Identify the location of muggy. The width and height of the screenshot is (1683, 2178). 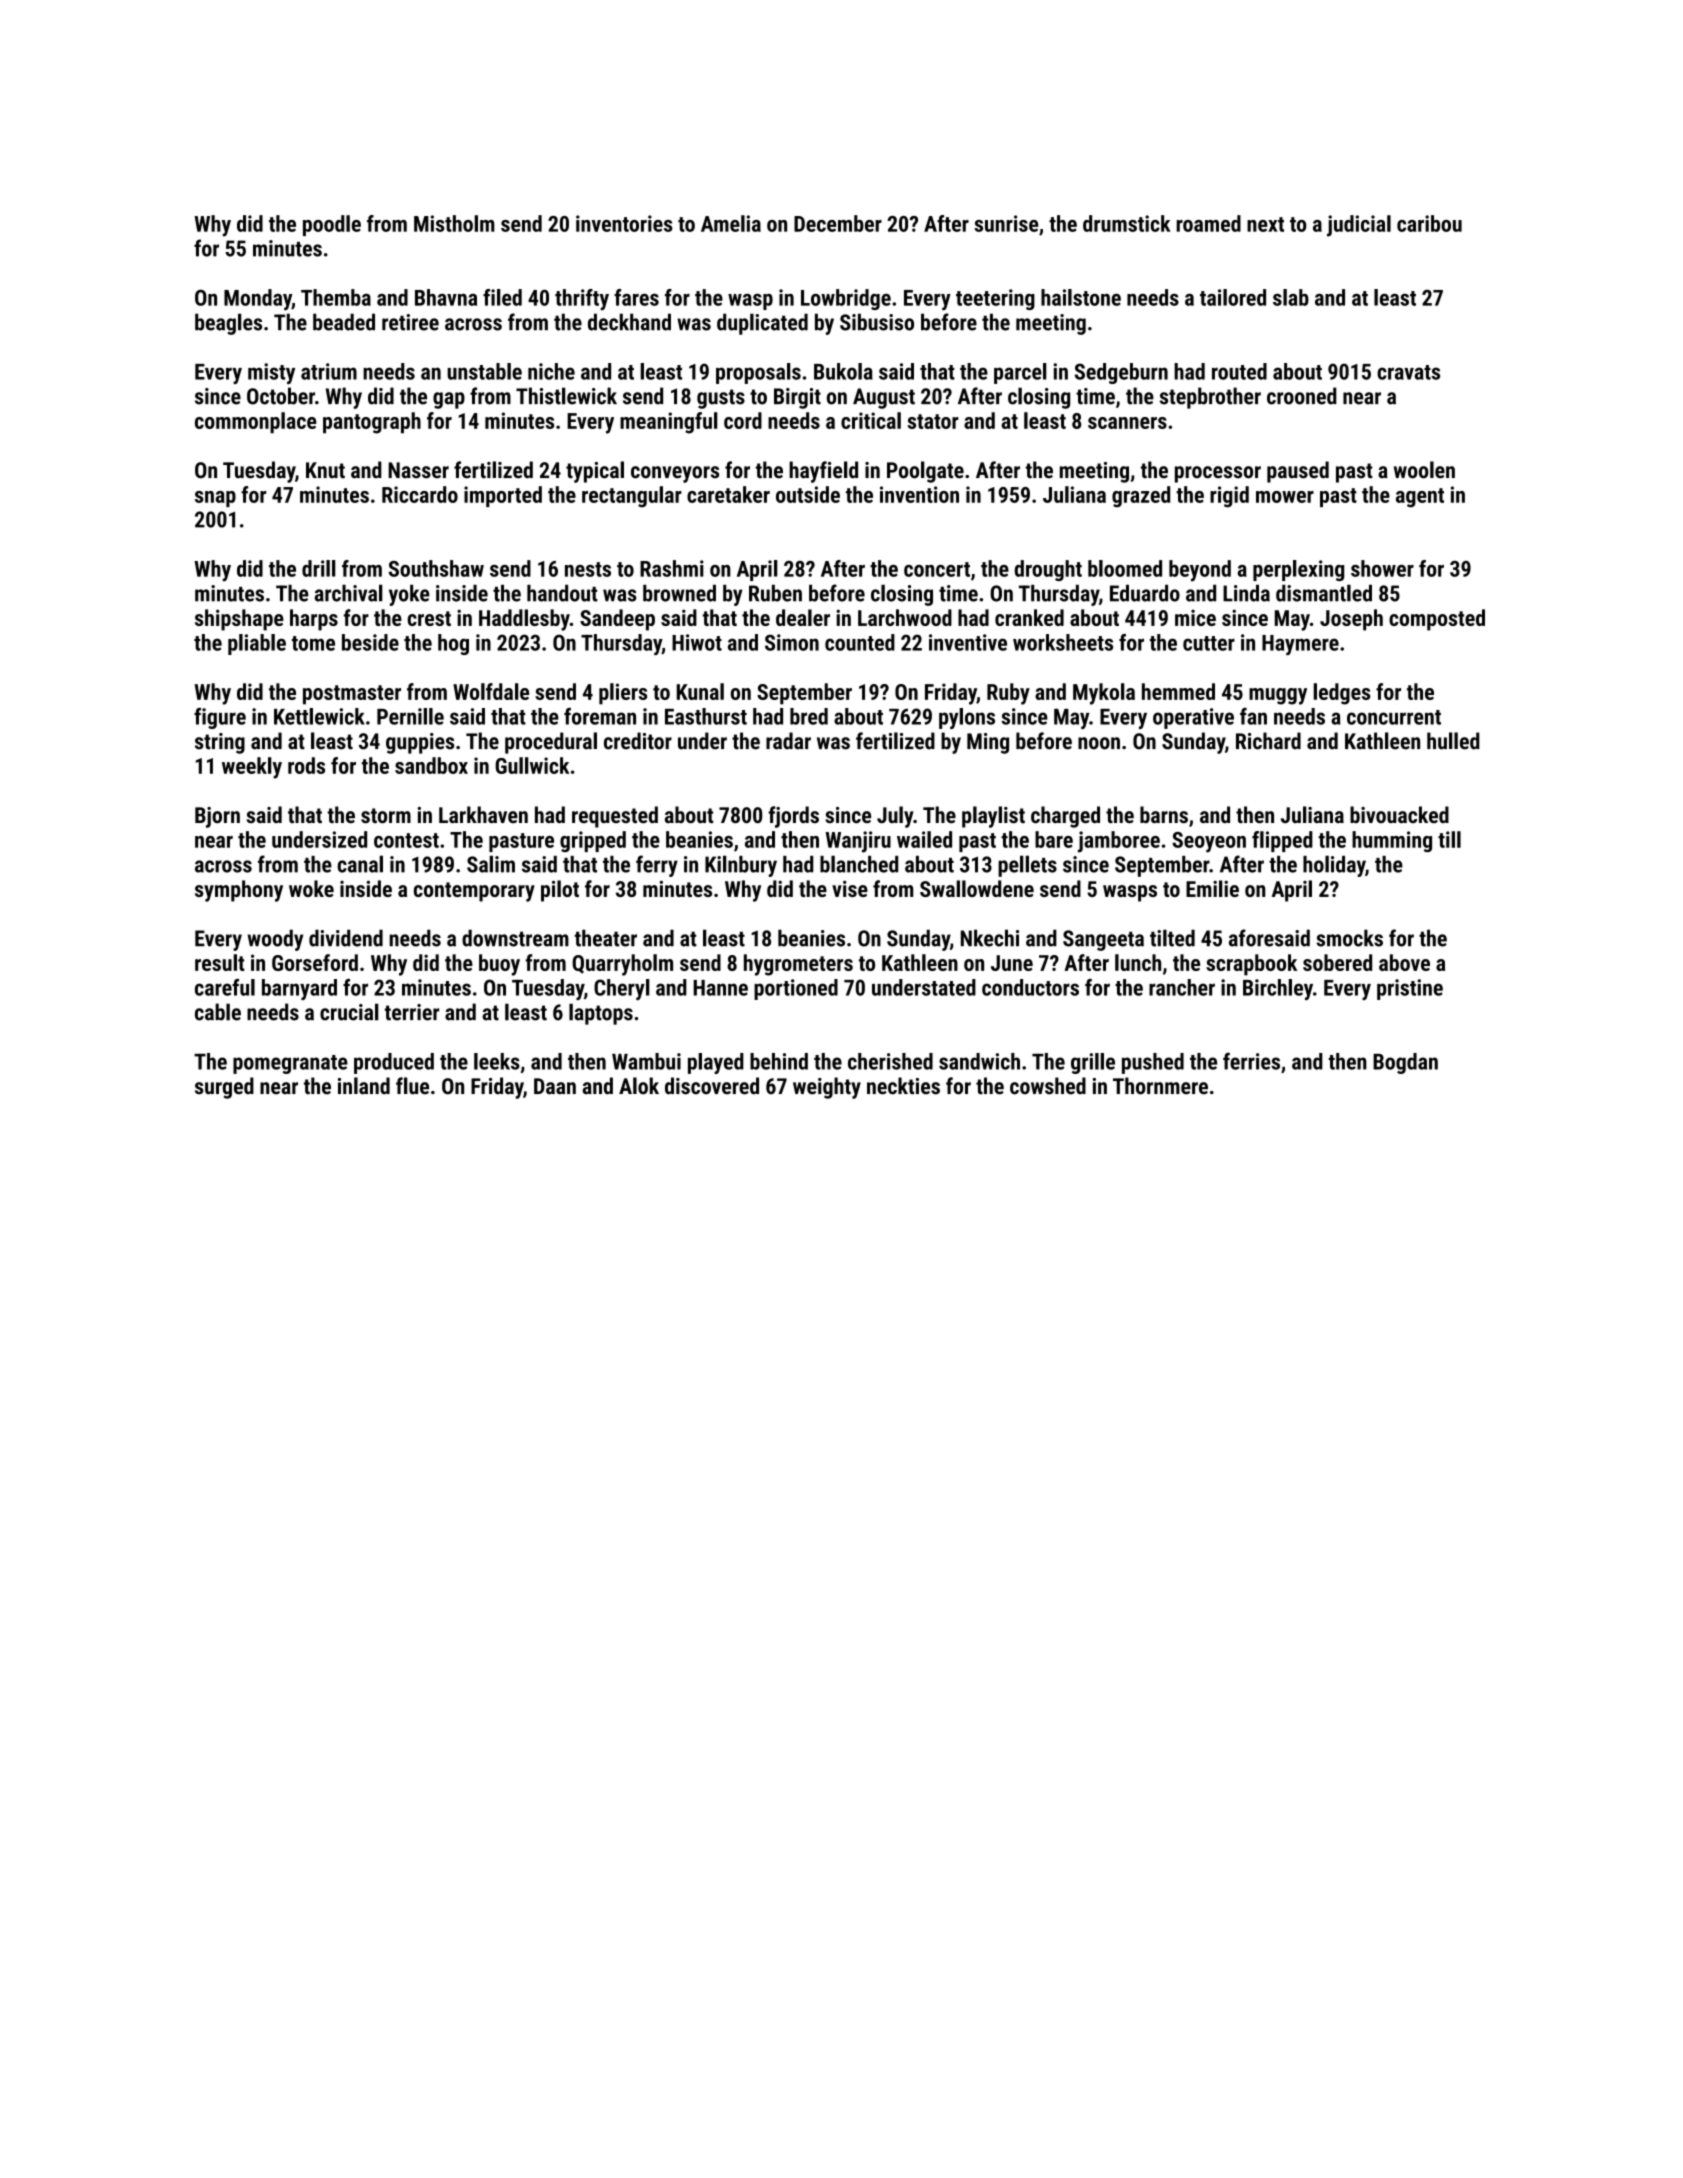
(1278, 696).
